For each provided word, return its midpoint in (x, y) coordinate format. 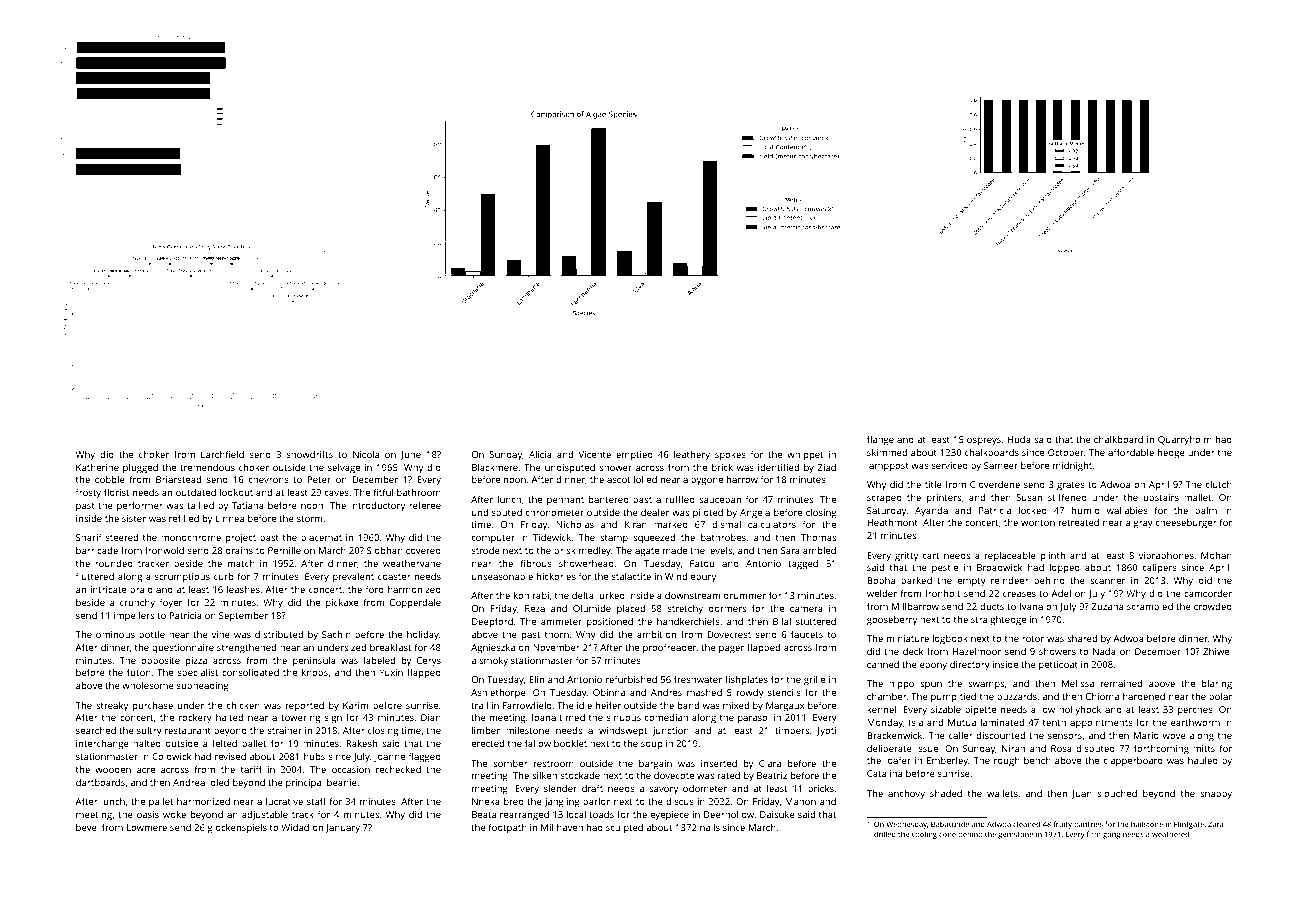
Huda (1019, 439)
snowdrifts (310, 454)
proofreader (669, 648)
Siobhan (385, 550)
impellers (134, 616)
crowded (1213, 606)
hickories (556, 576)
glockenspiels (237, 829)
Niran (1013, 748)
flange (880, 440)
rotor (1033, 639)
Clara (770, 763)
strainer (285, 730)
